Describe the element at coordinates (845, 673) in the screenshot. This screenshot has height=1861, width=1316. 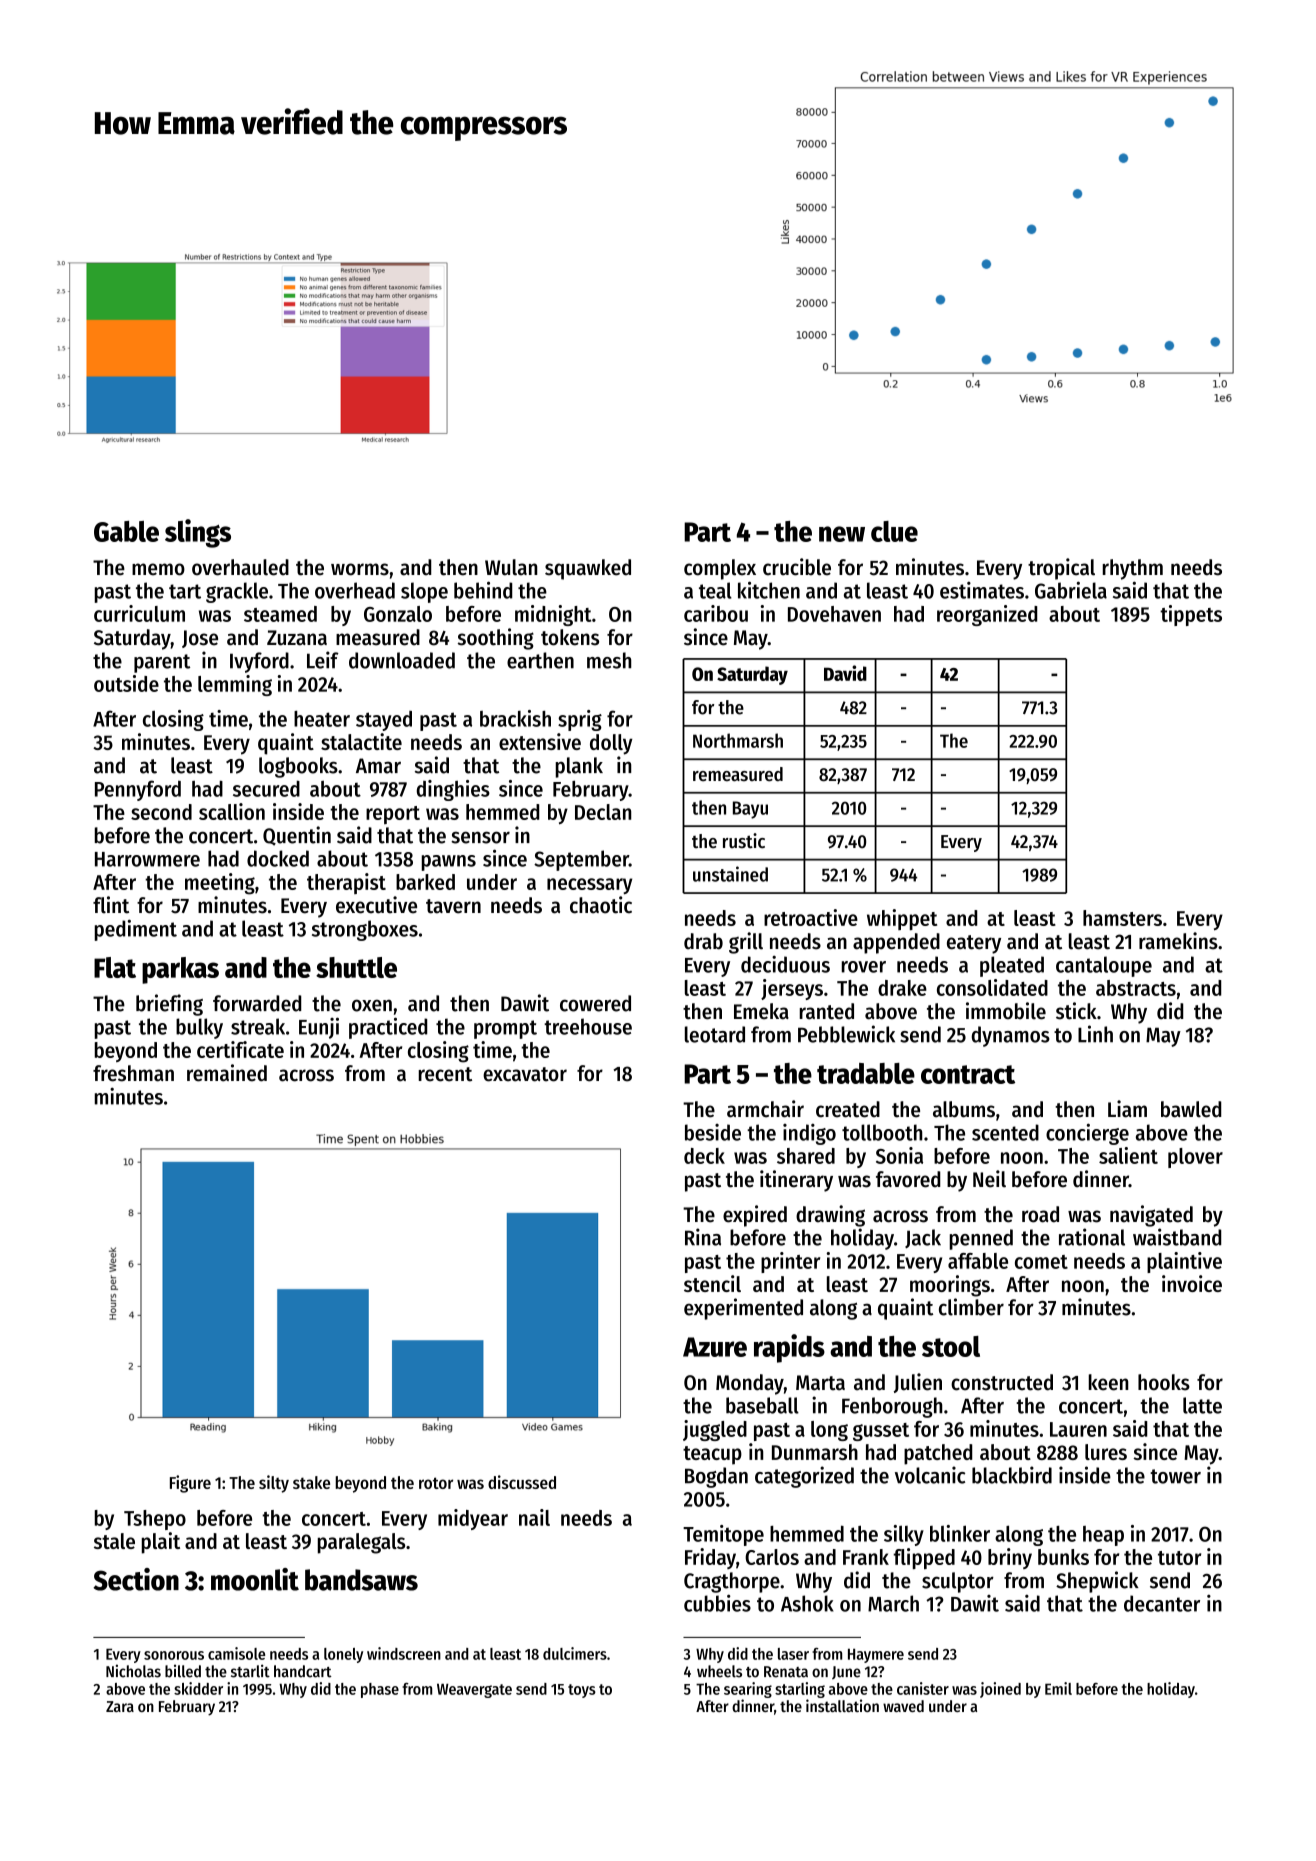
I see `David` at that location.
